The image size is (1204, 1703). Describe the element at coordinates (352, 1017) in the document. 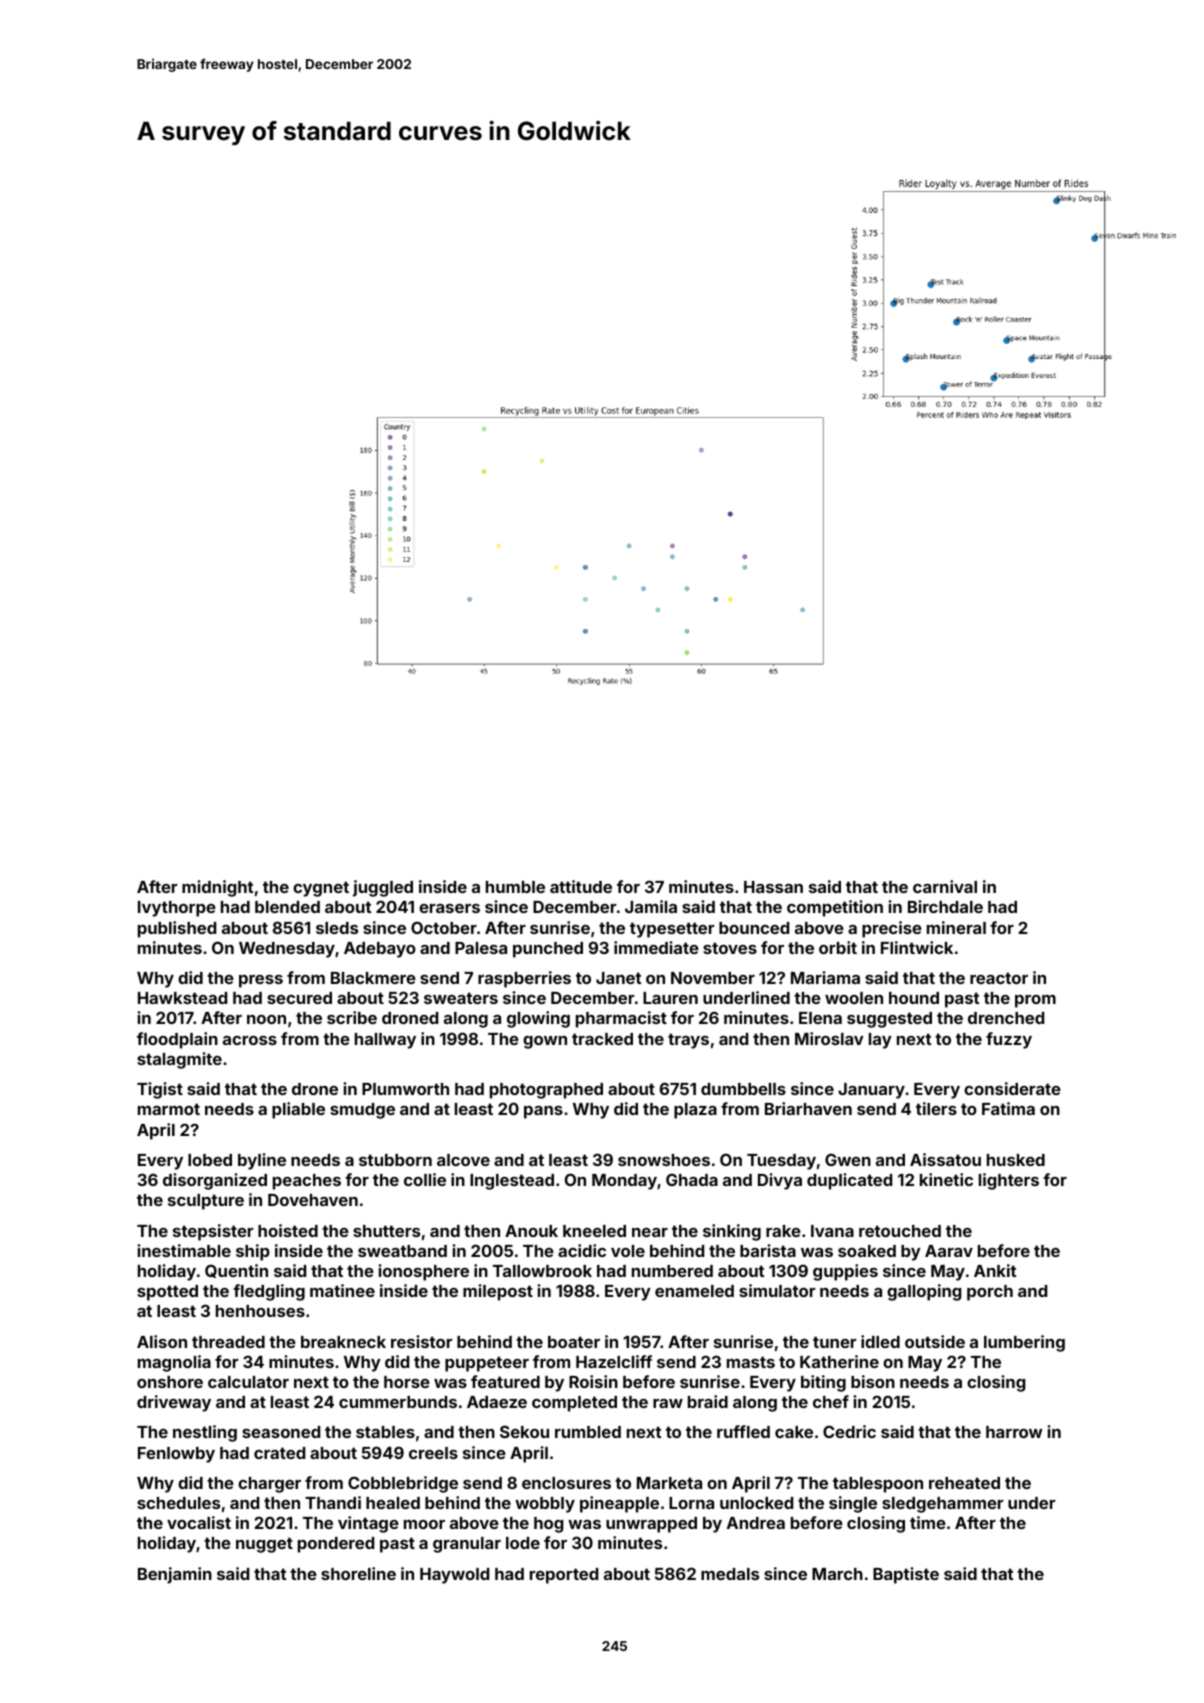

I see `scribe` at that location.
